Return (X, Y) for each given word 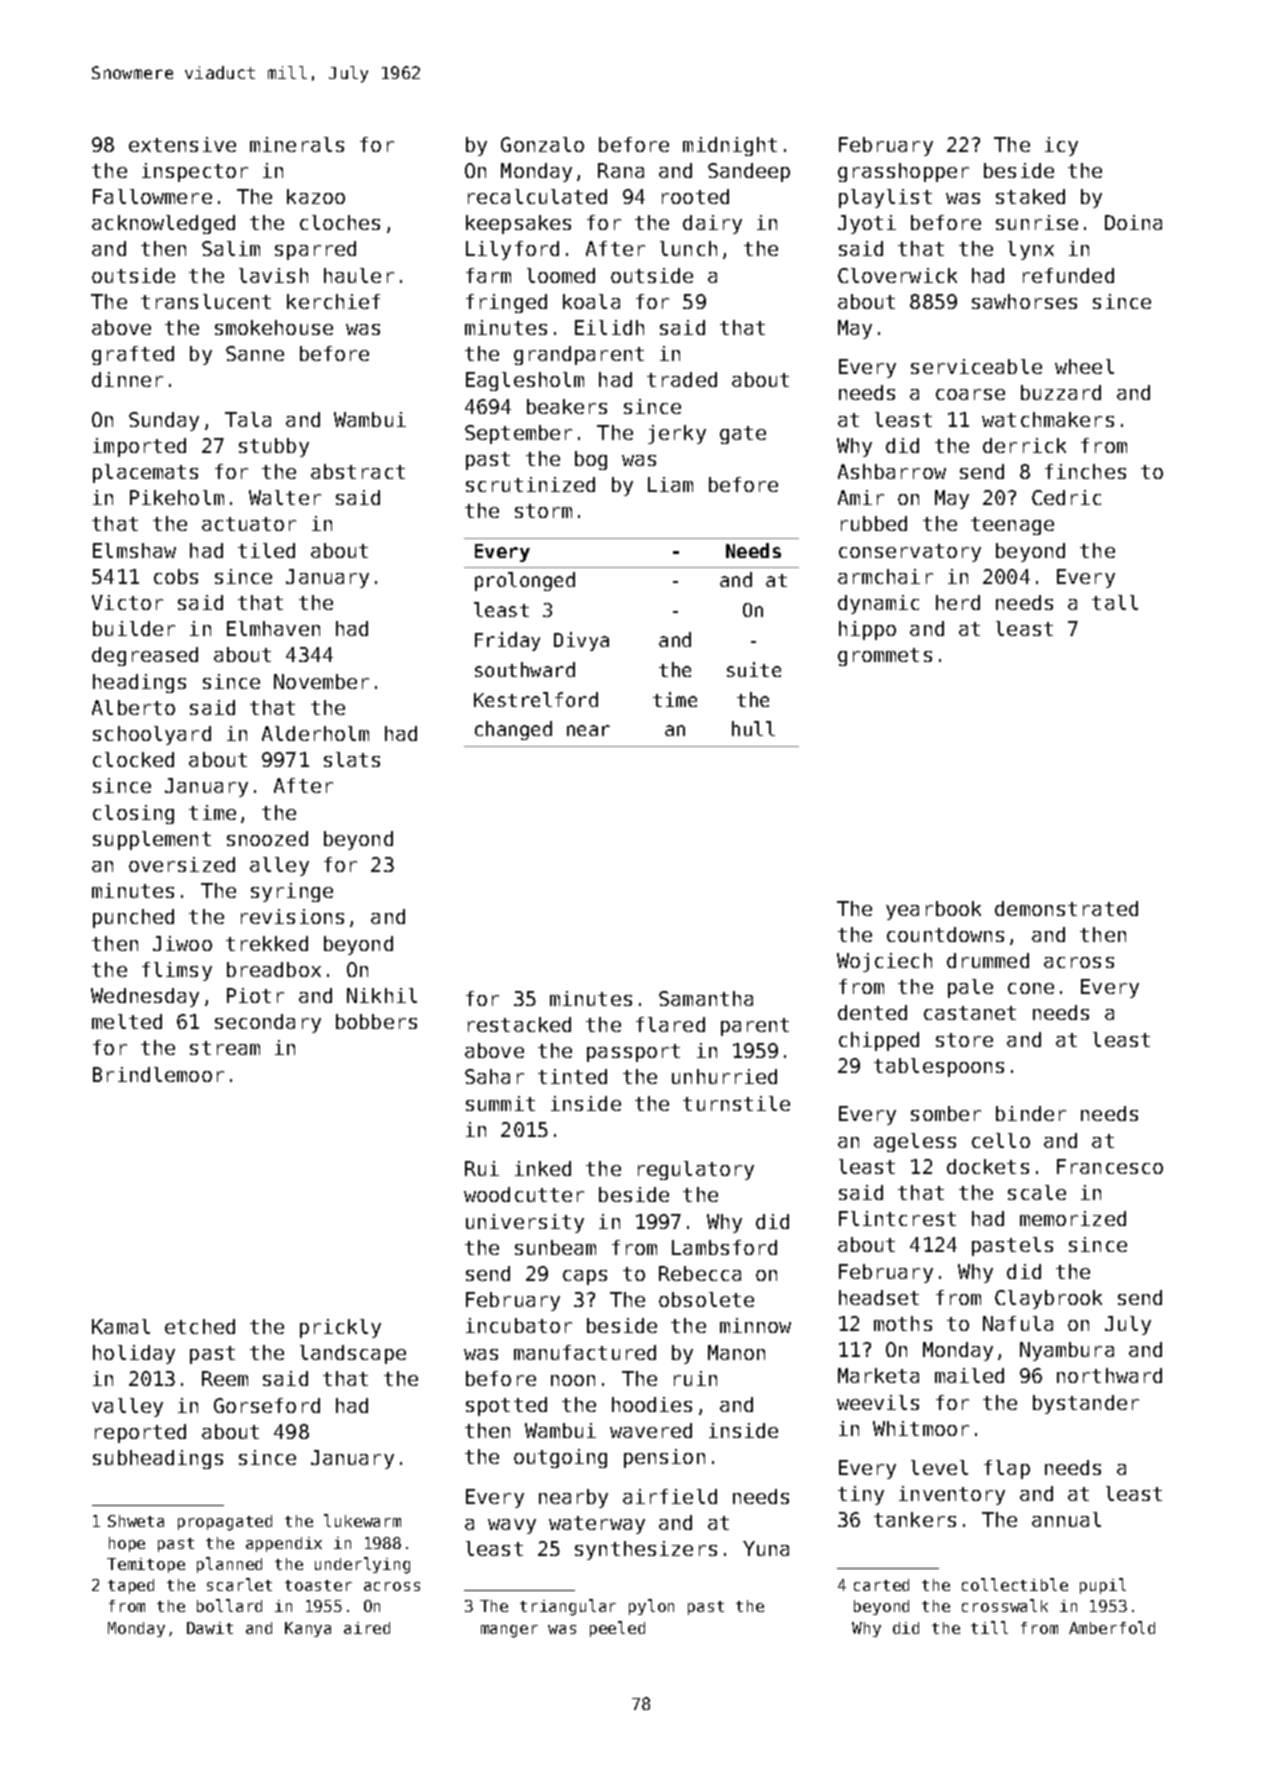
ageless (915, 1142)
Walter (285, 497)
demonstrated (1066, 908)
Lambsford (724, 1247)
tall (1115, 602)
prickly (340, 1328)
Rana (621, 170)
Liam (670, 484)
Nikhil (382, 995)
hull (753, 728)
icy (1061, 146)
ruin (695, 1378)
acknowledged (163, 224)
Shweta (136, 1521)
